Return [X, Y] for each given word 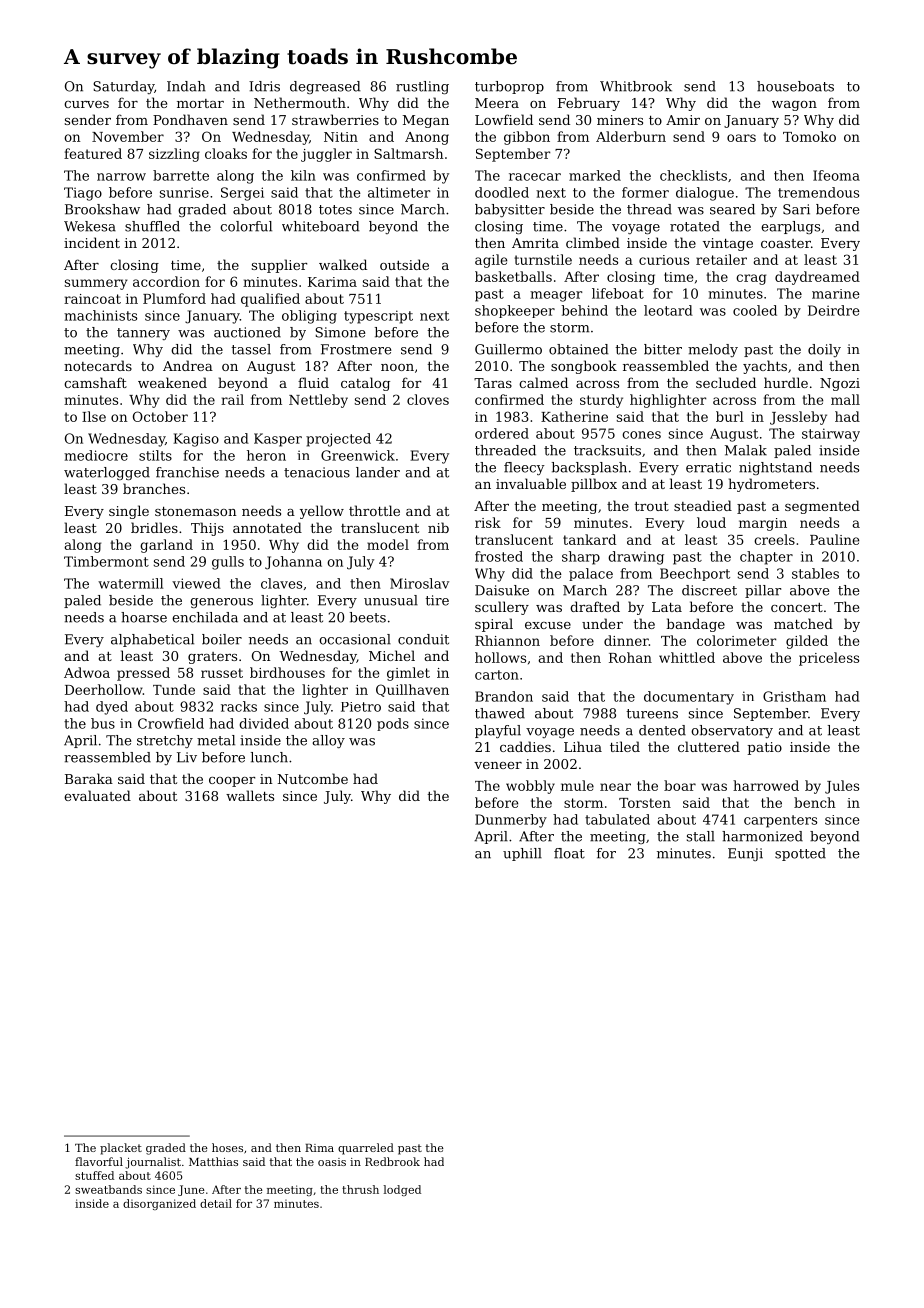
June [191, 1190]
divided [264, 723]
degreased [325, 87]
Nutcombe [313, 778]
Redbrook [392, 1161]
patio [764, 748]
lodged [402, 1190]
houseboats [795, 86]
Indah [186, 86]
